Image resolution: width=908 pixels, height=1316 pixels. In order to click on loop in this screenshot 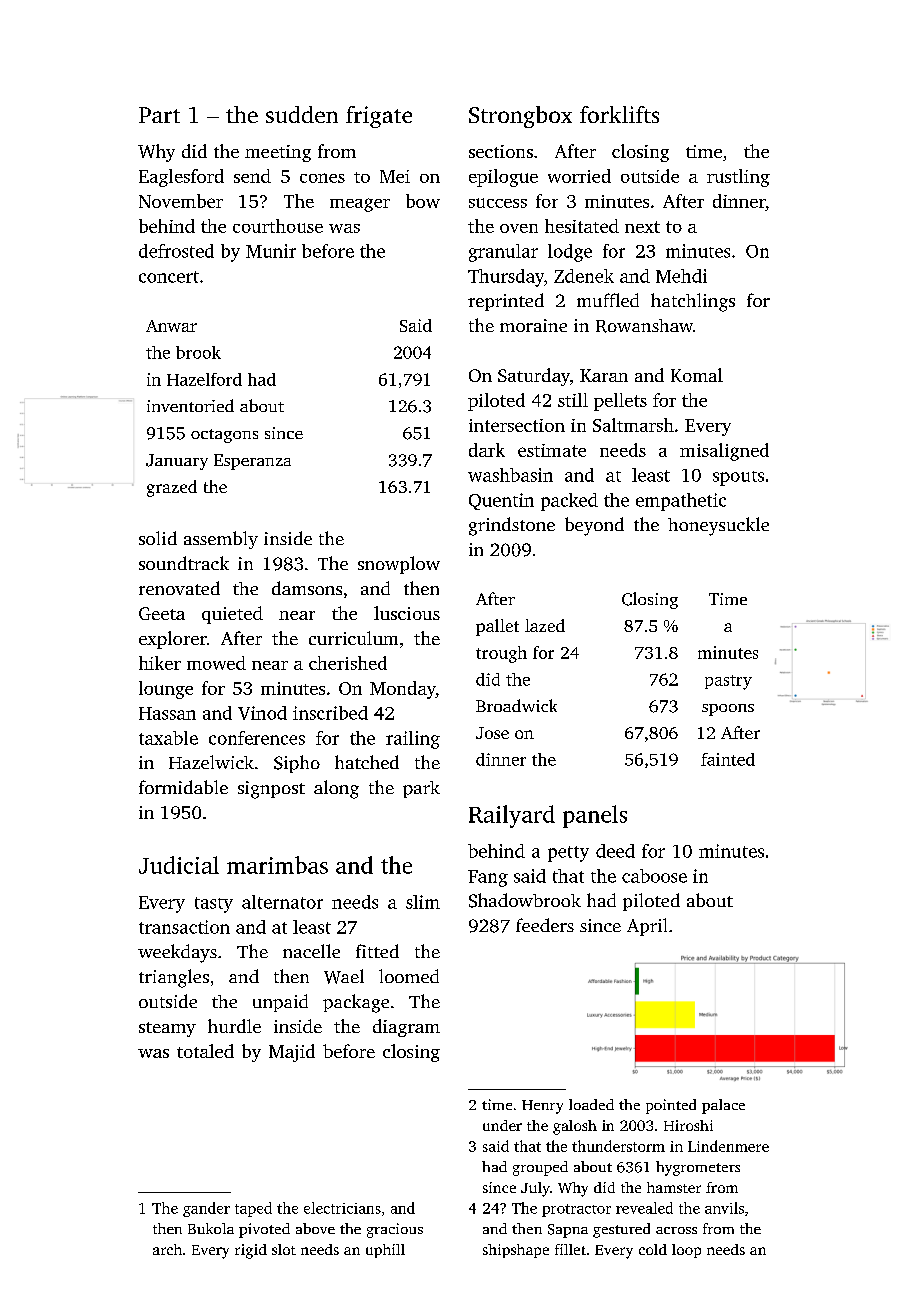, I will do `click(686, 1251)`.
